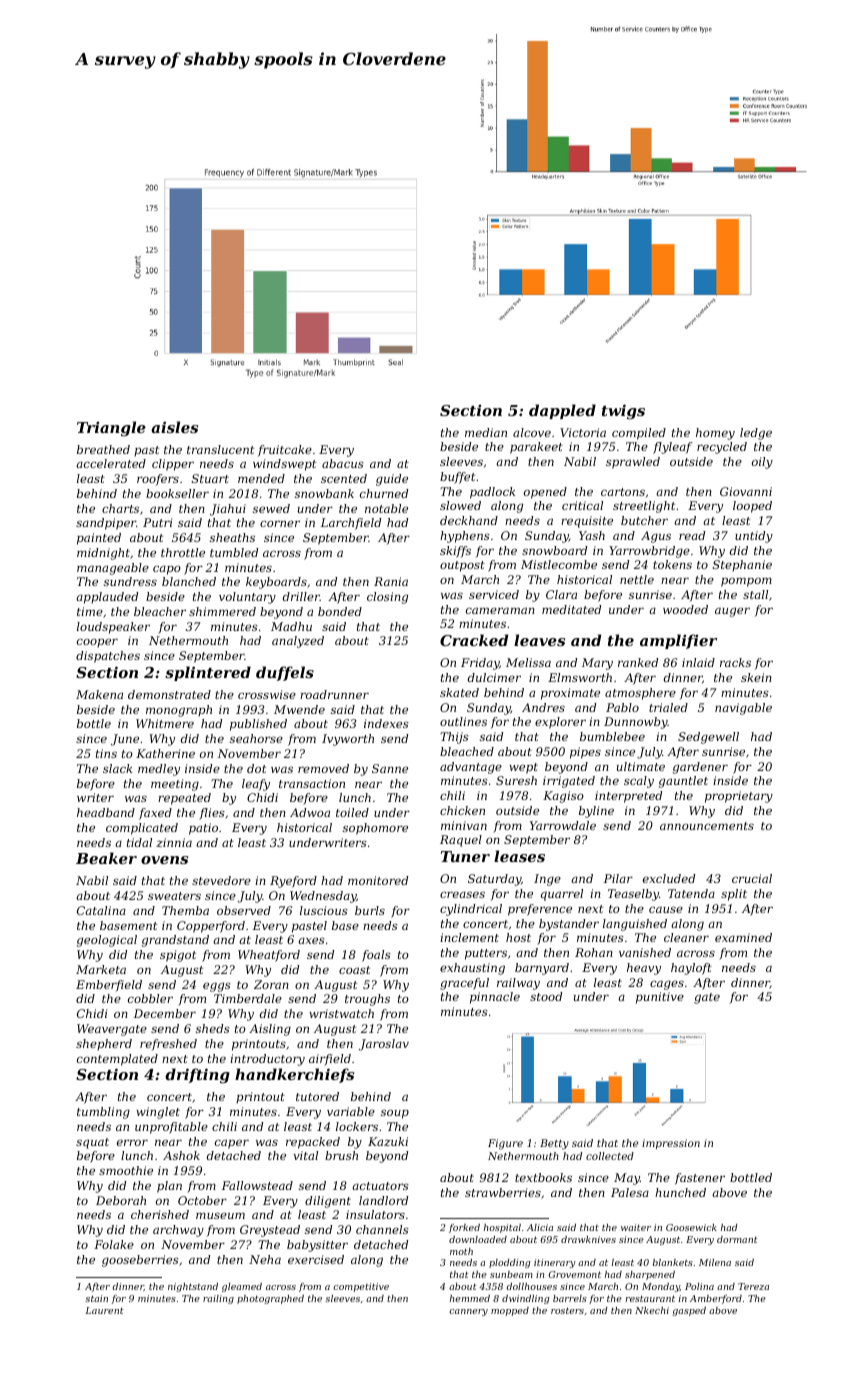 The image size is (849, 1400). I want to click on stain, so click(96, 1298).
